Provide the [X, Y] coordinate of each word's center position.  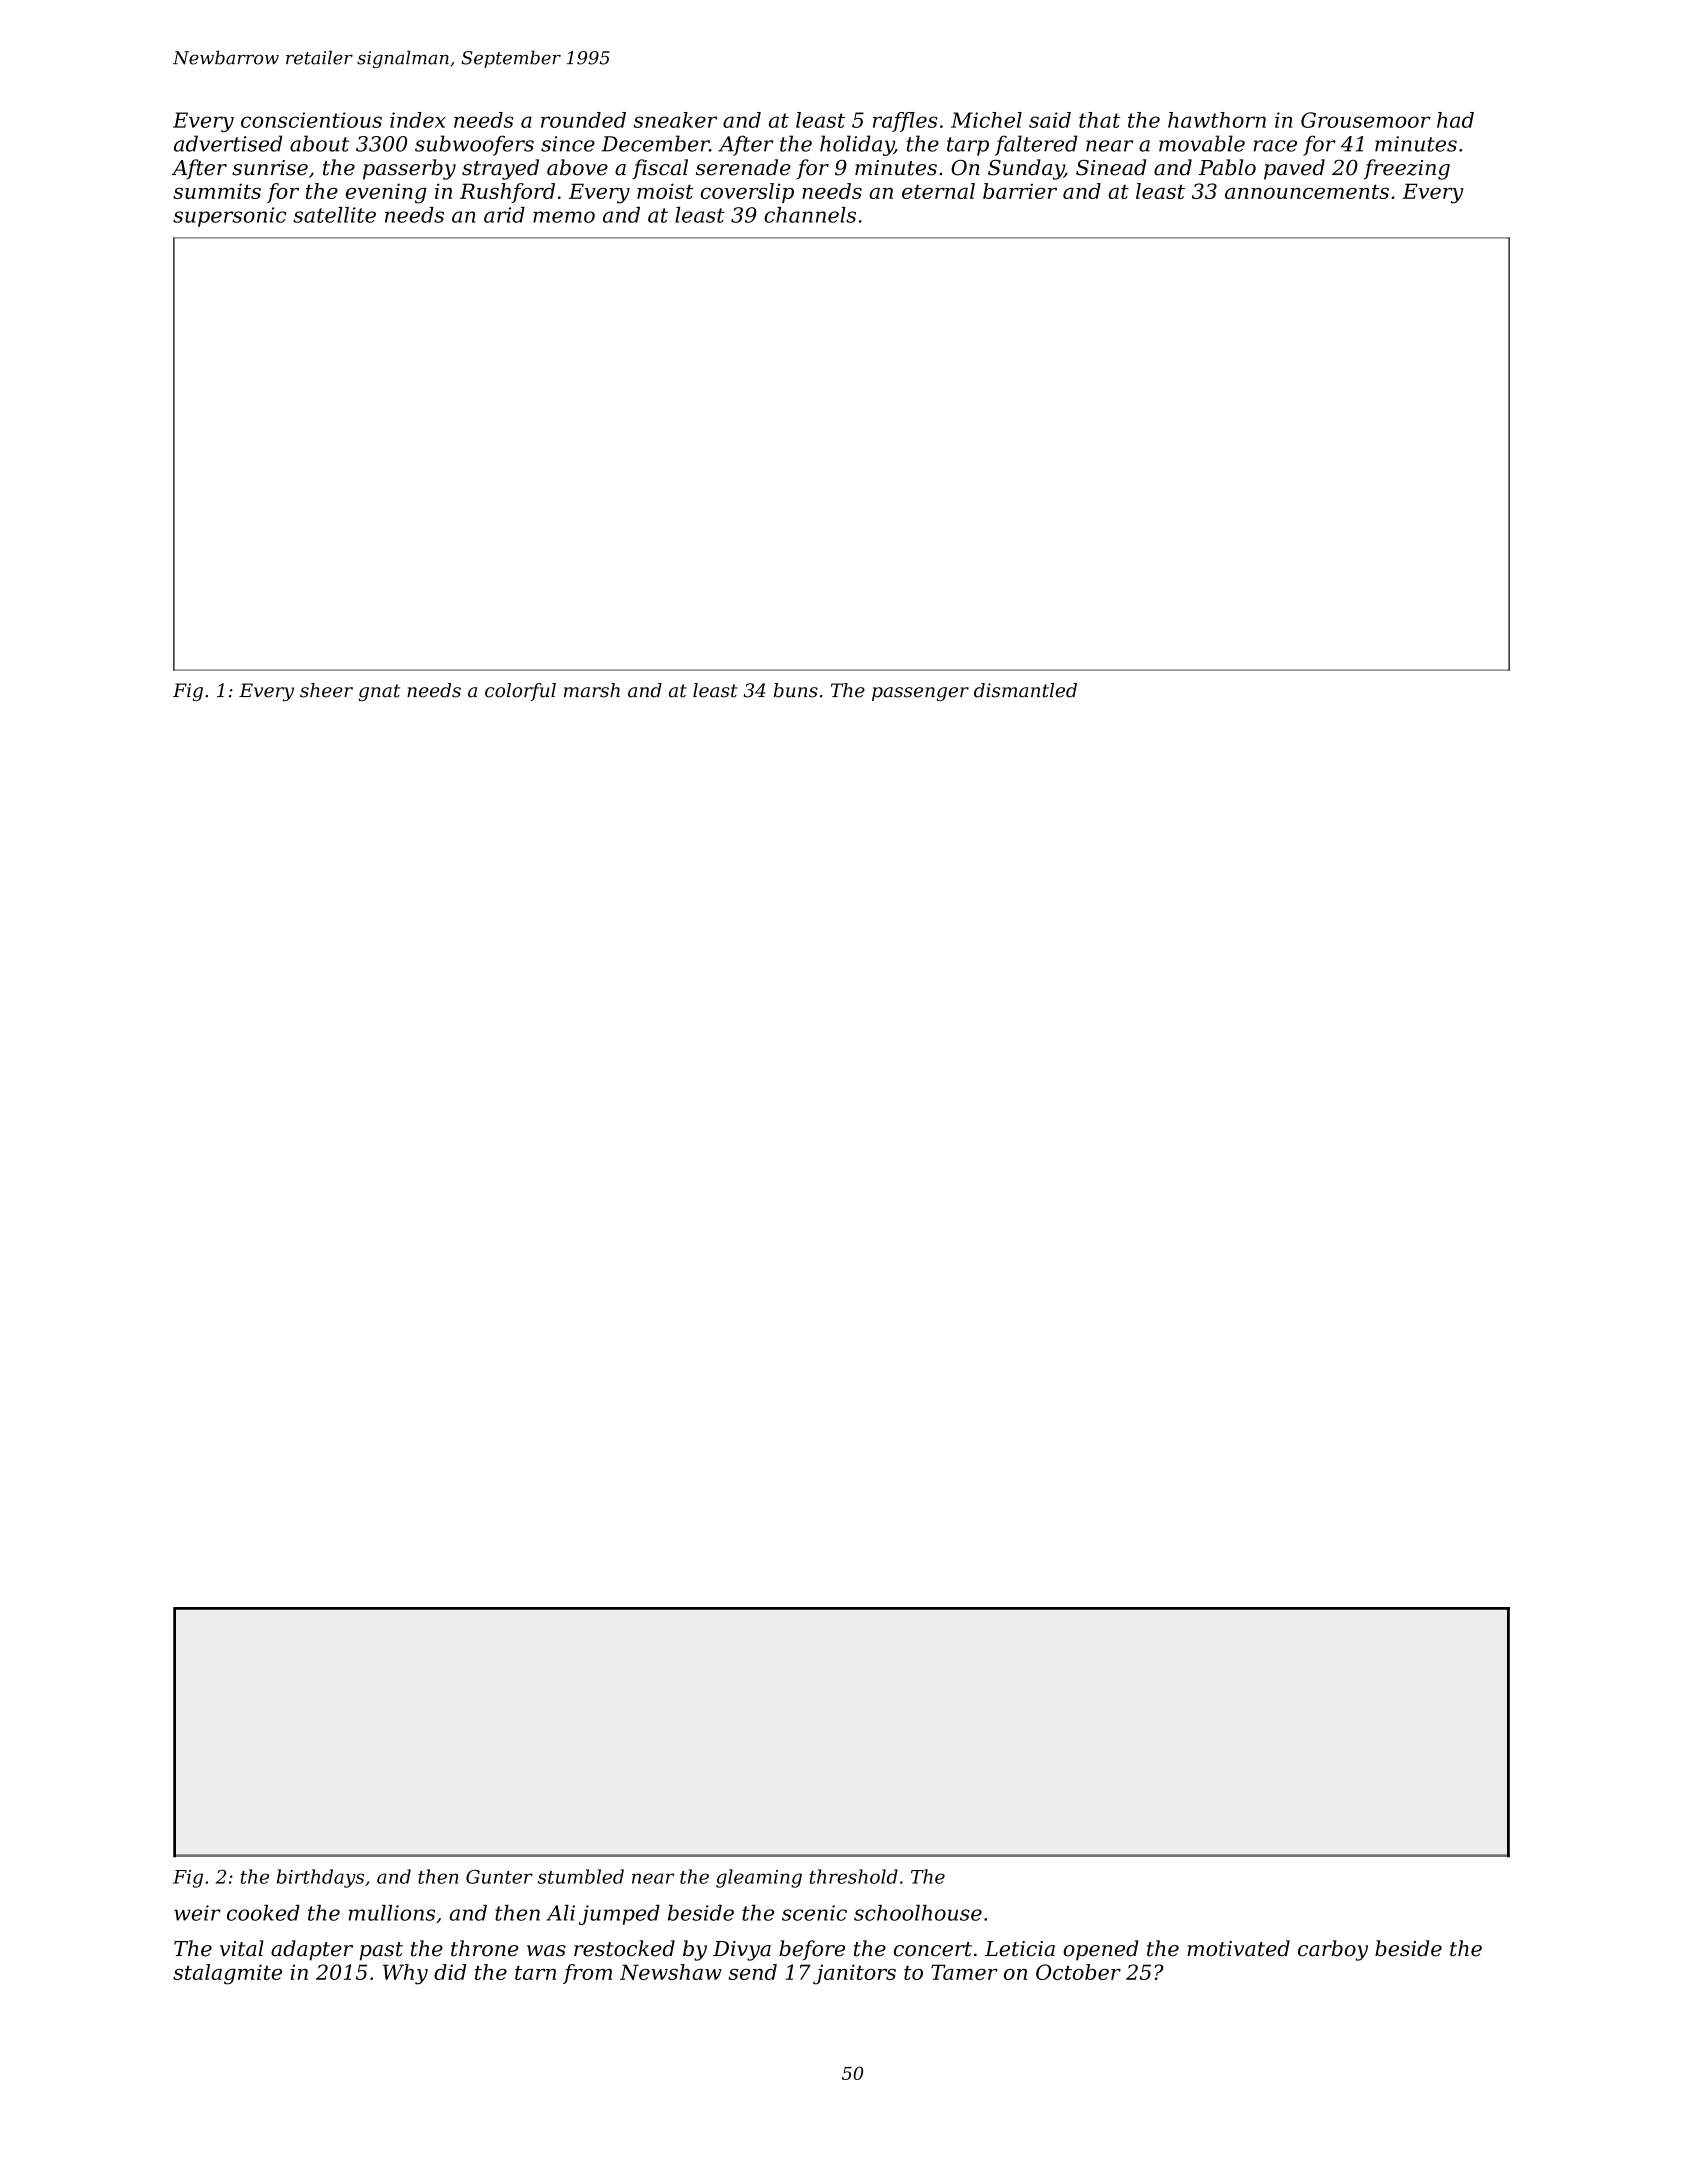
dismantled [1025, 690]
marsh [592, 690]
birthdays [320, 1878]
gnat [379, 692]
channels [810, 215]
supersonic [229, 217]
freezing [1407, 169]
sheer [326, 690]
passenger [920, 694]
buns [796, 690]
